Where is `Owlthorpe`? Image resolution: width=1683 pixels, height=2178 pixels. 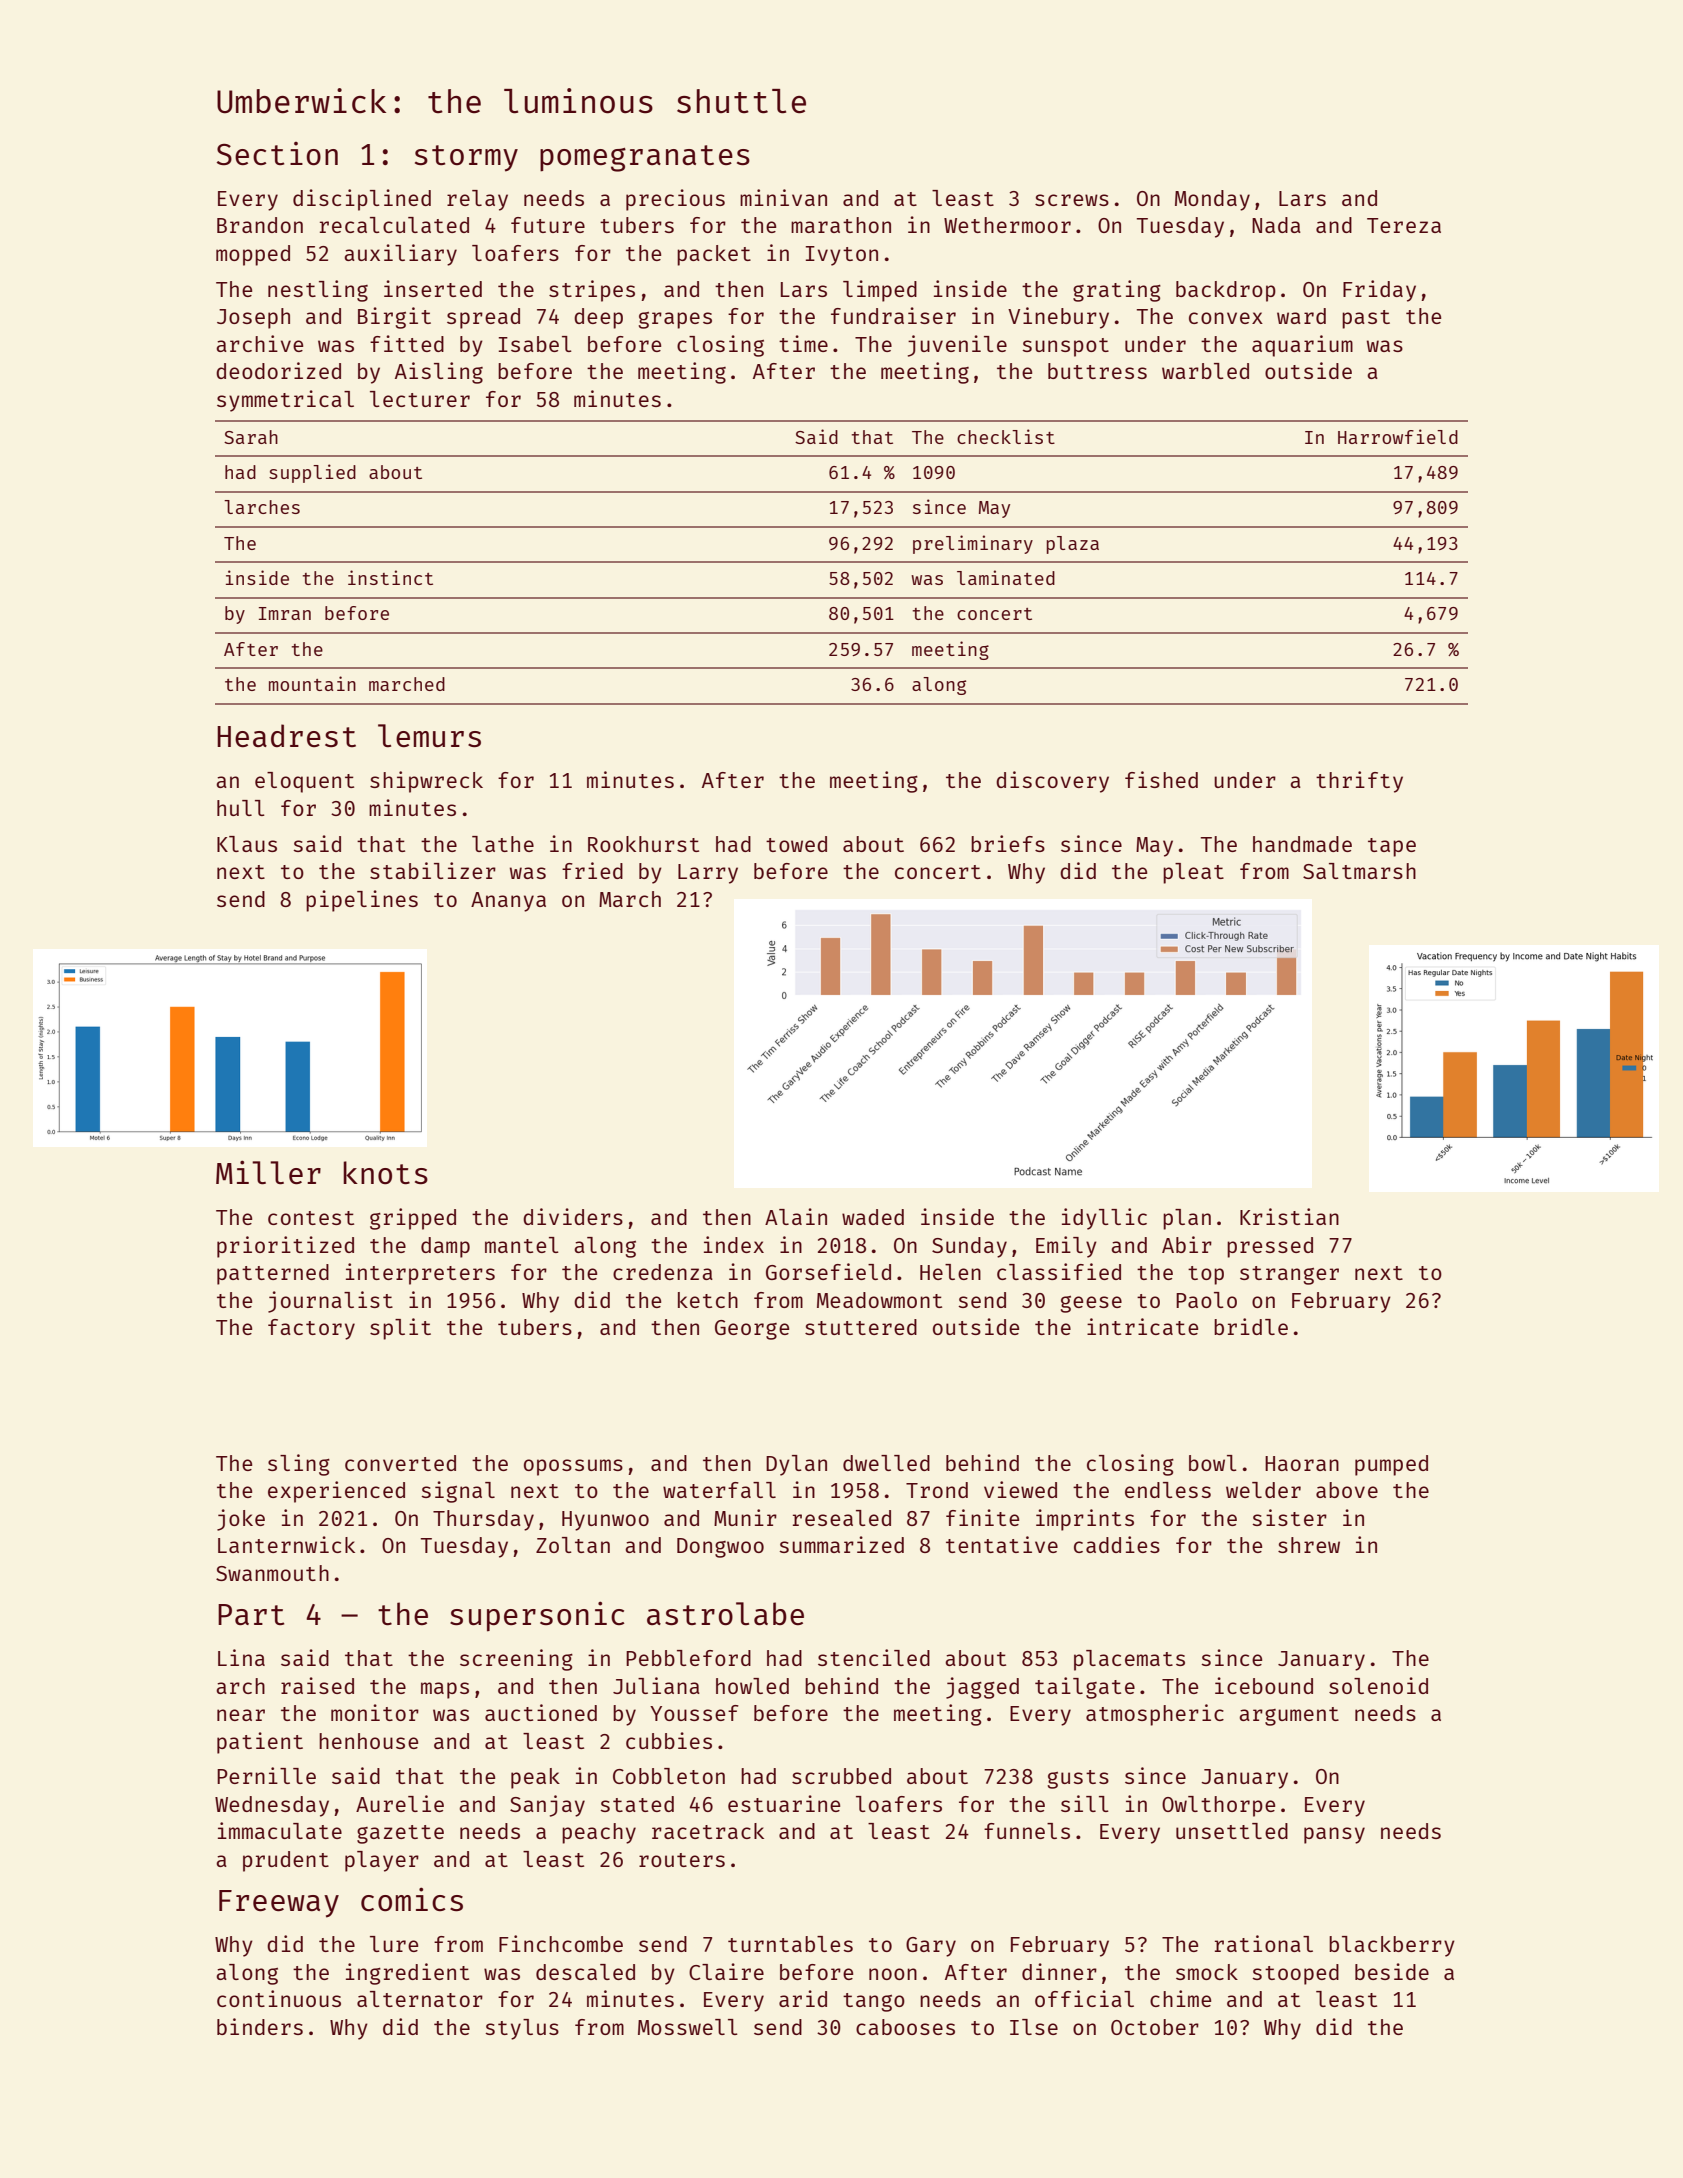 Owlthorpe is located at coordinates (1218, 1806).
